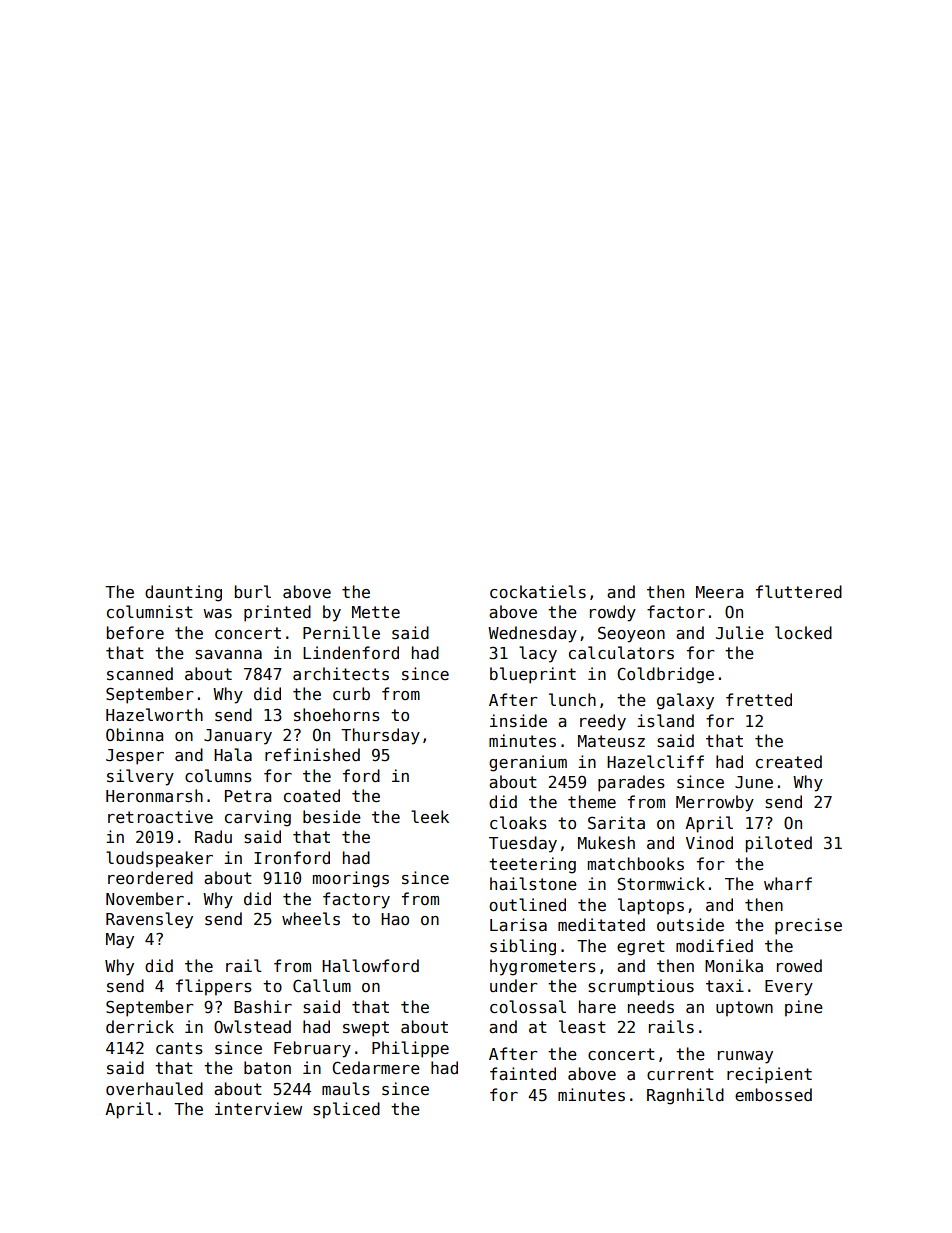 The width and height of the screenshot is (952, 1233). What do you see at coordinates (149, 920) in the screenshot?
I see `Ravensley` at bounding box center [149, 920].
